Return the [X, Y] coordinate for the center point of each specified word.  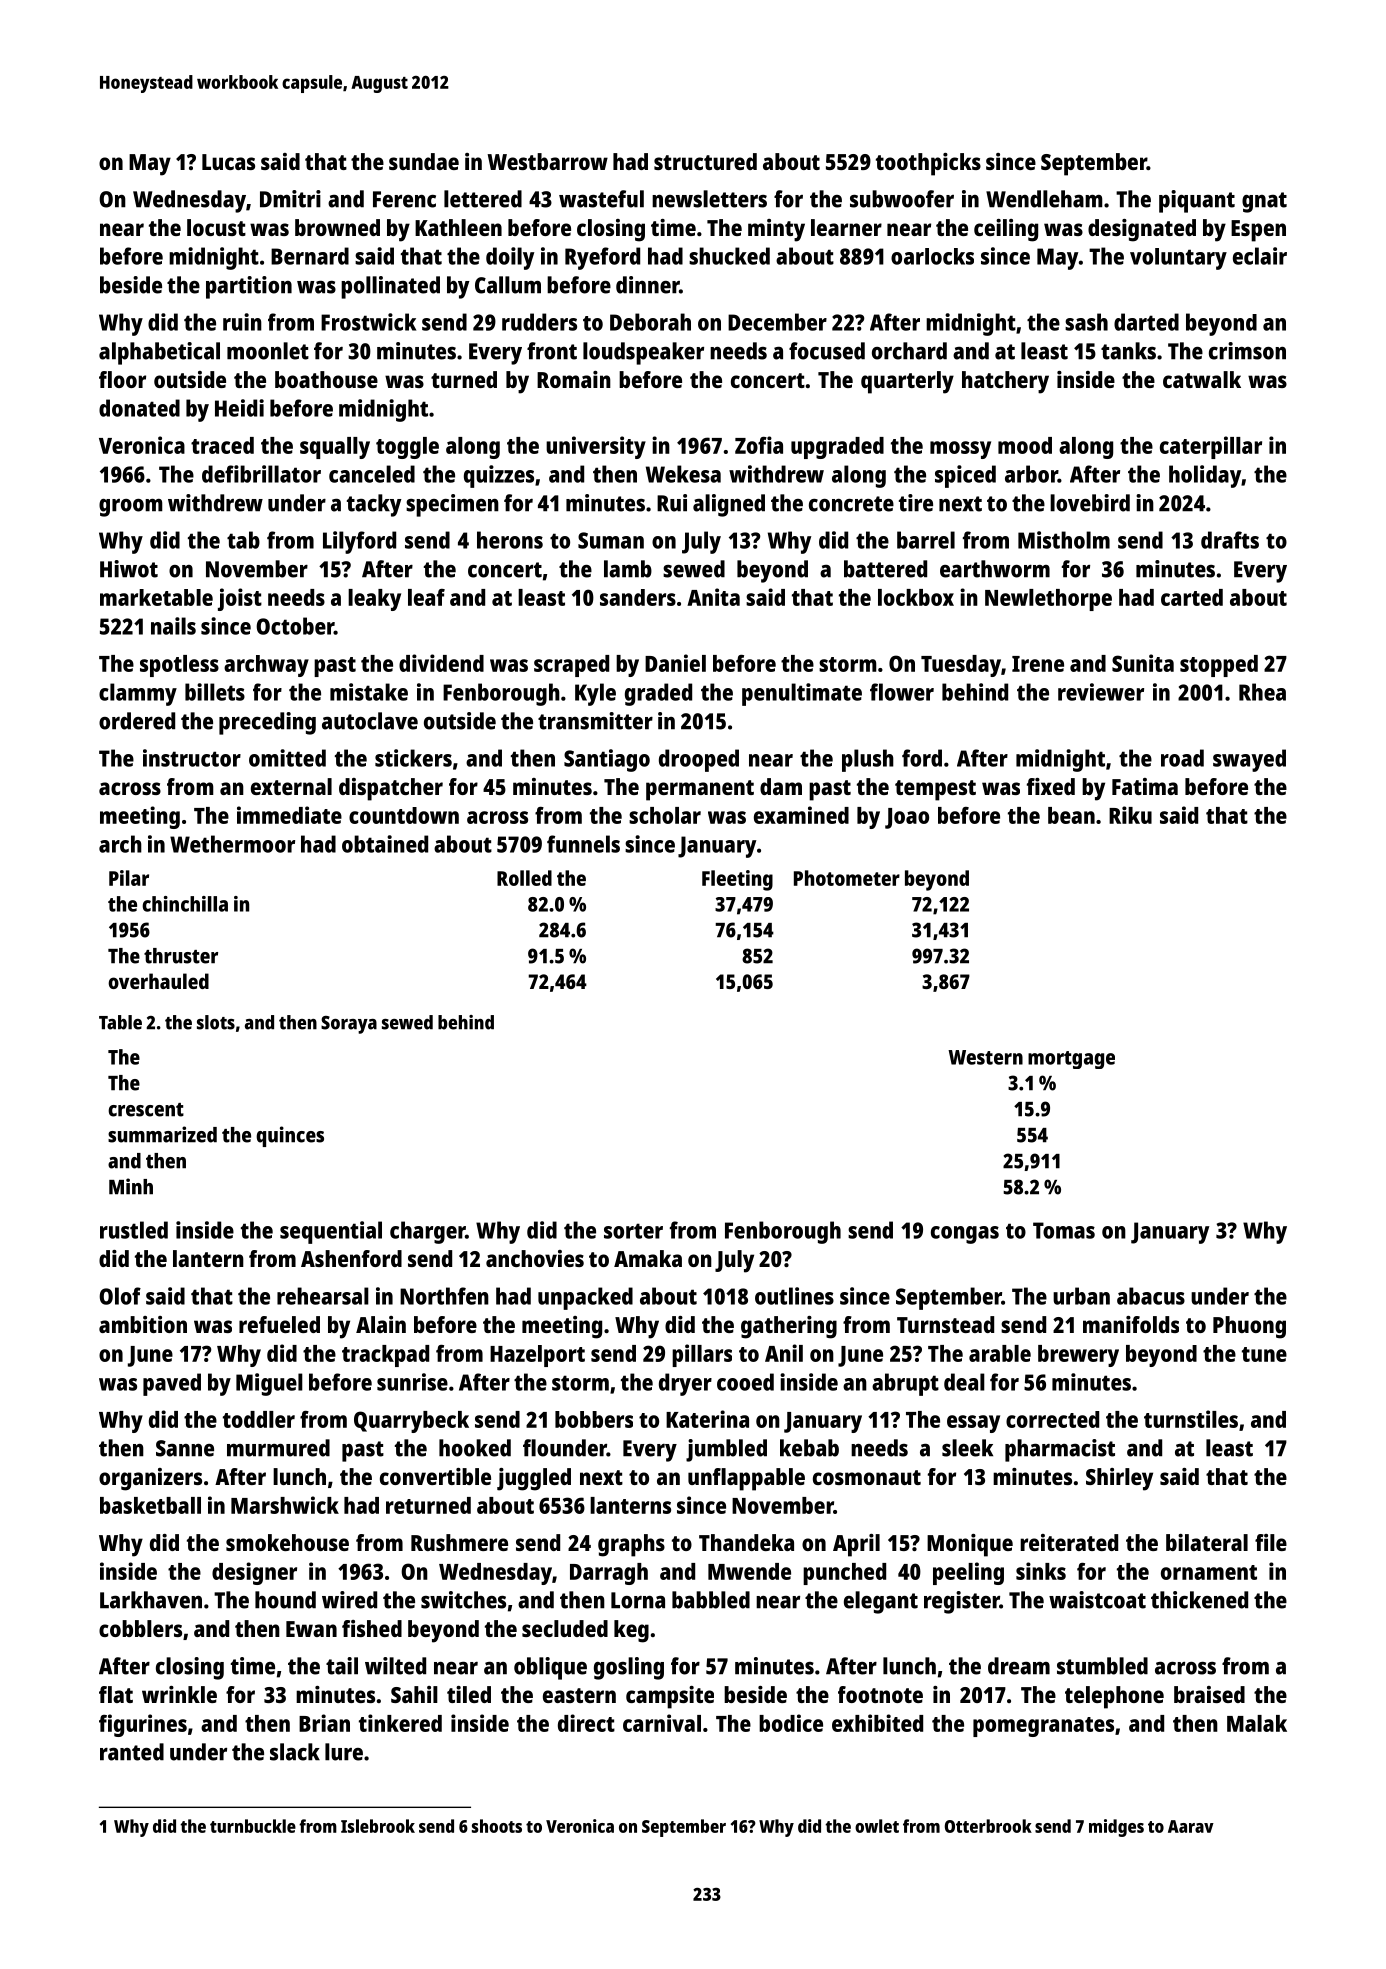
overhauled [158, 981]
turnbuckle [253, 1826]
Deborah [650, 322]
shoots [497, 1826]
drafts [1230, 540]
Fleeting [737, 880]
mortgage [1071, 1060]
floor [122, 379]
